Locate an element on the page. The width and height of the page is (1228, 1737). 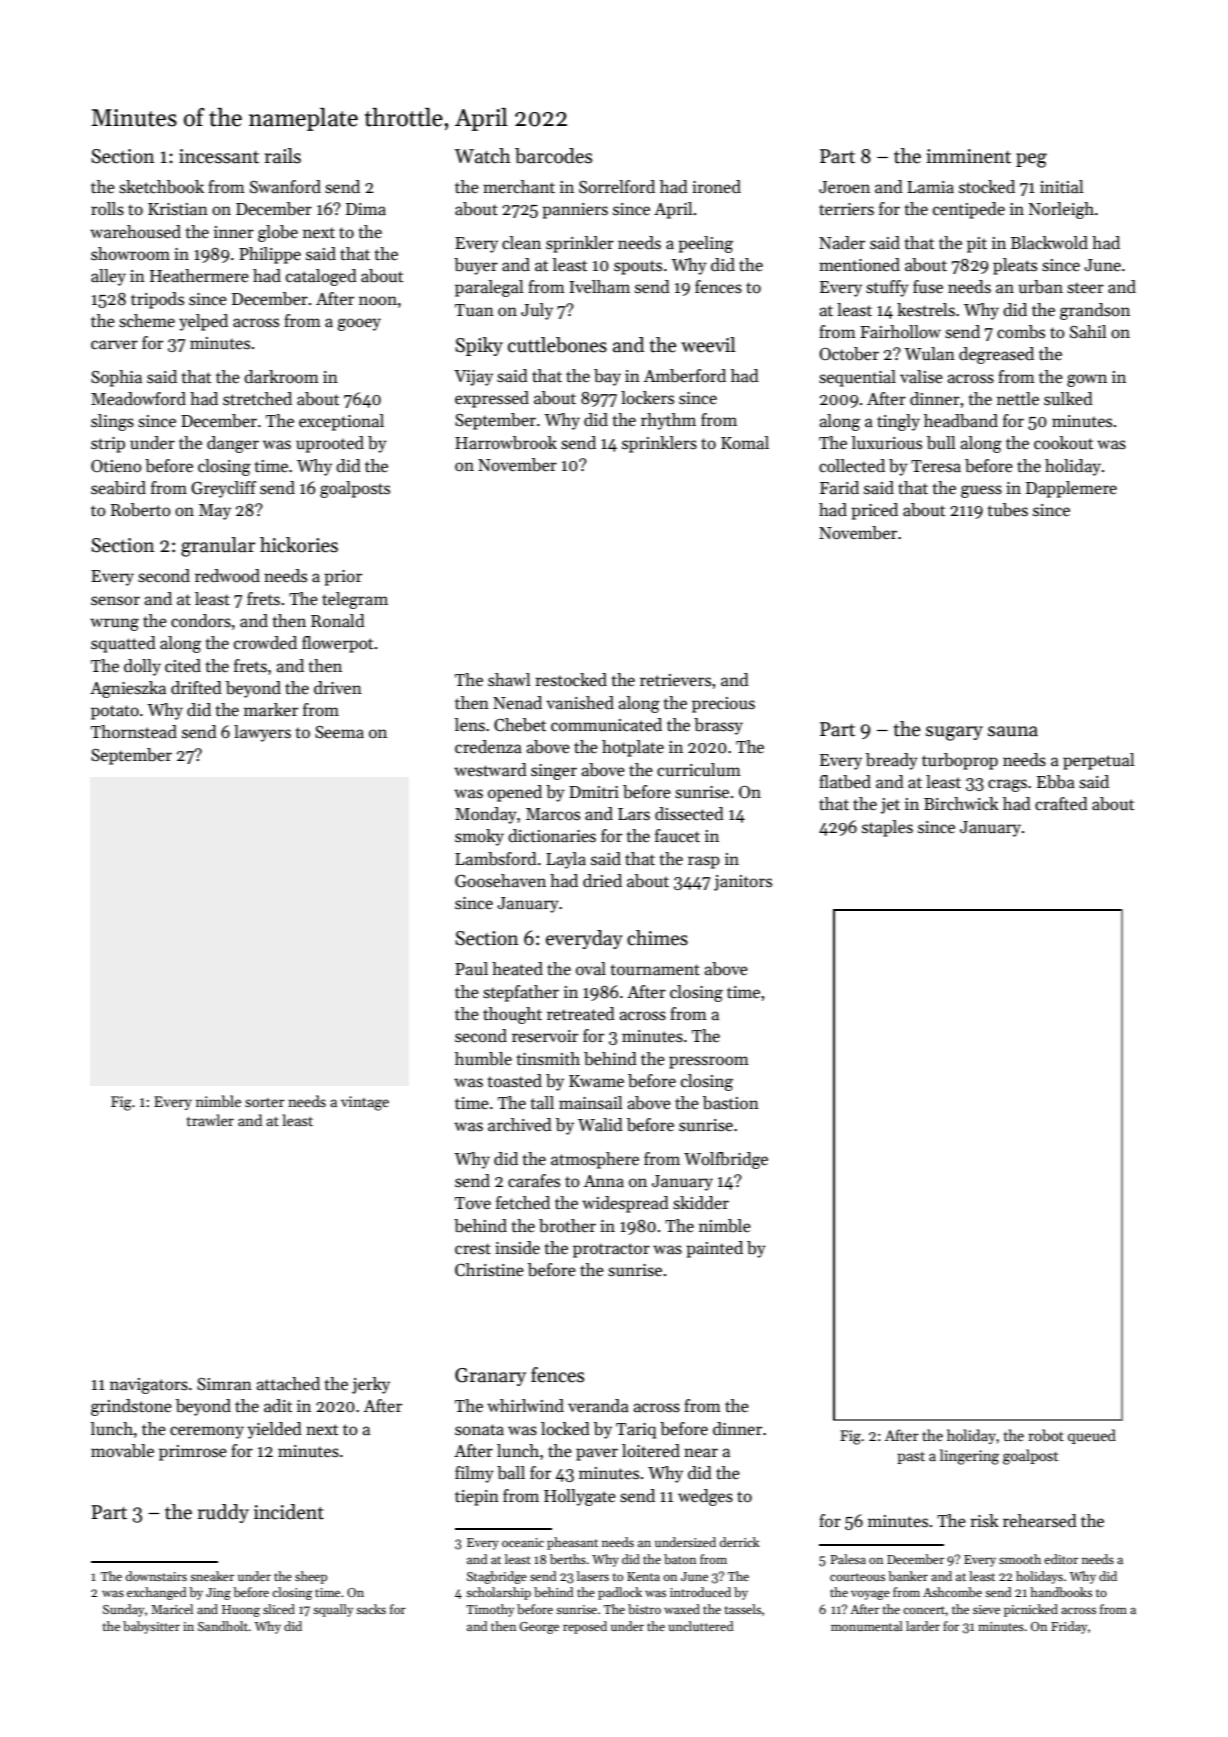
nettle is located at coordinates (1018, 399).
